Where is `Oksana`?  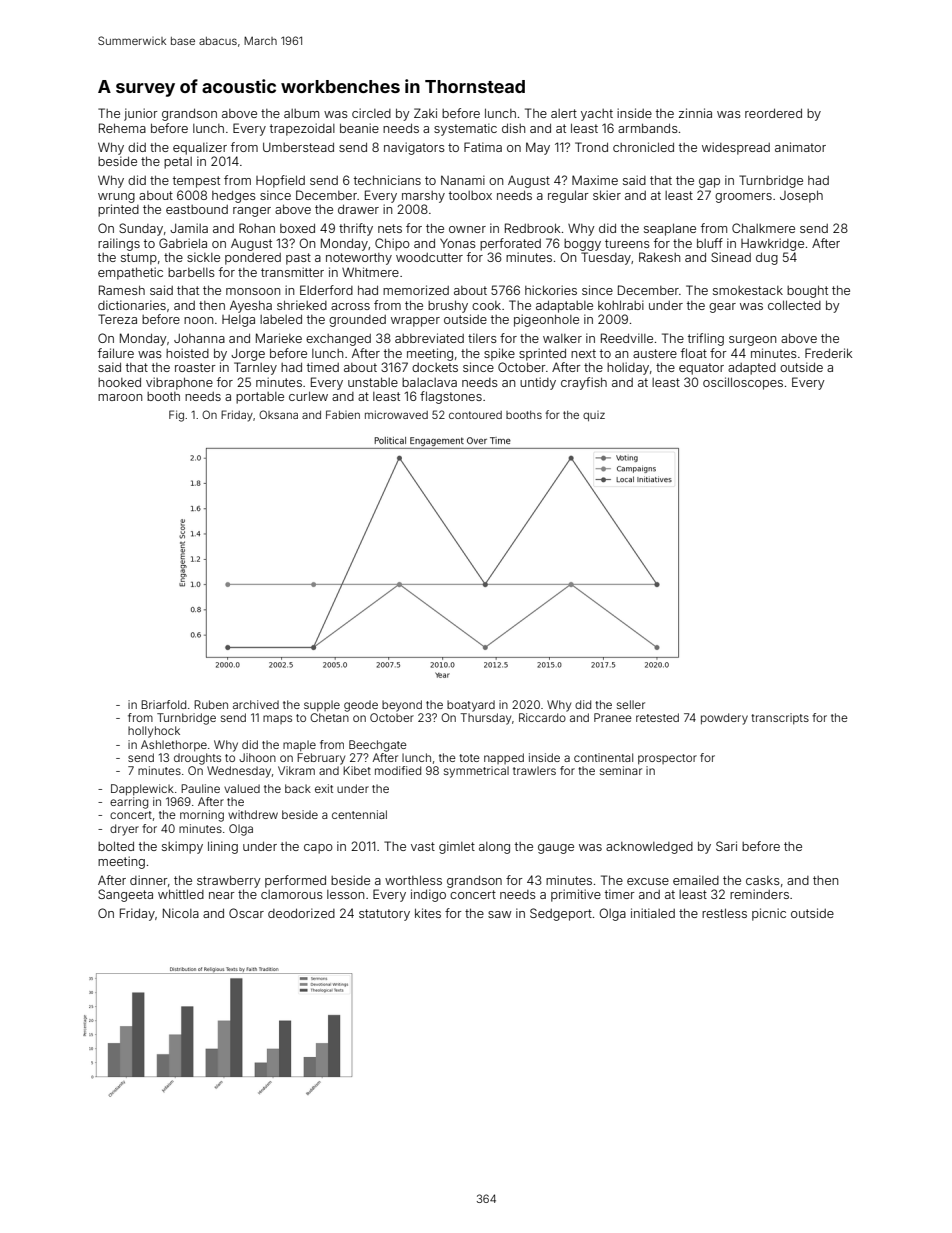 Oksana is located at coordinates (278, 414).
